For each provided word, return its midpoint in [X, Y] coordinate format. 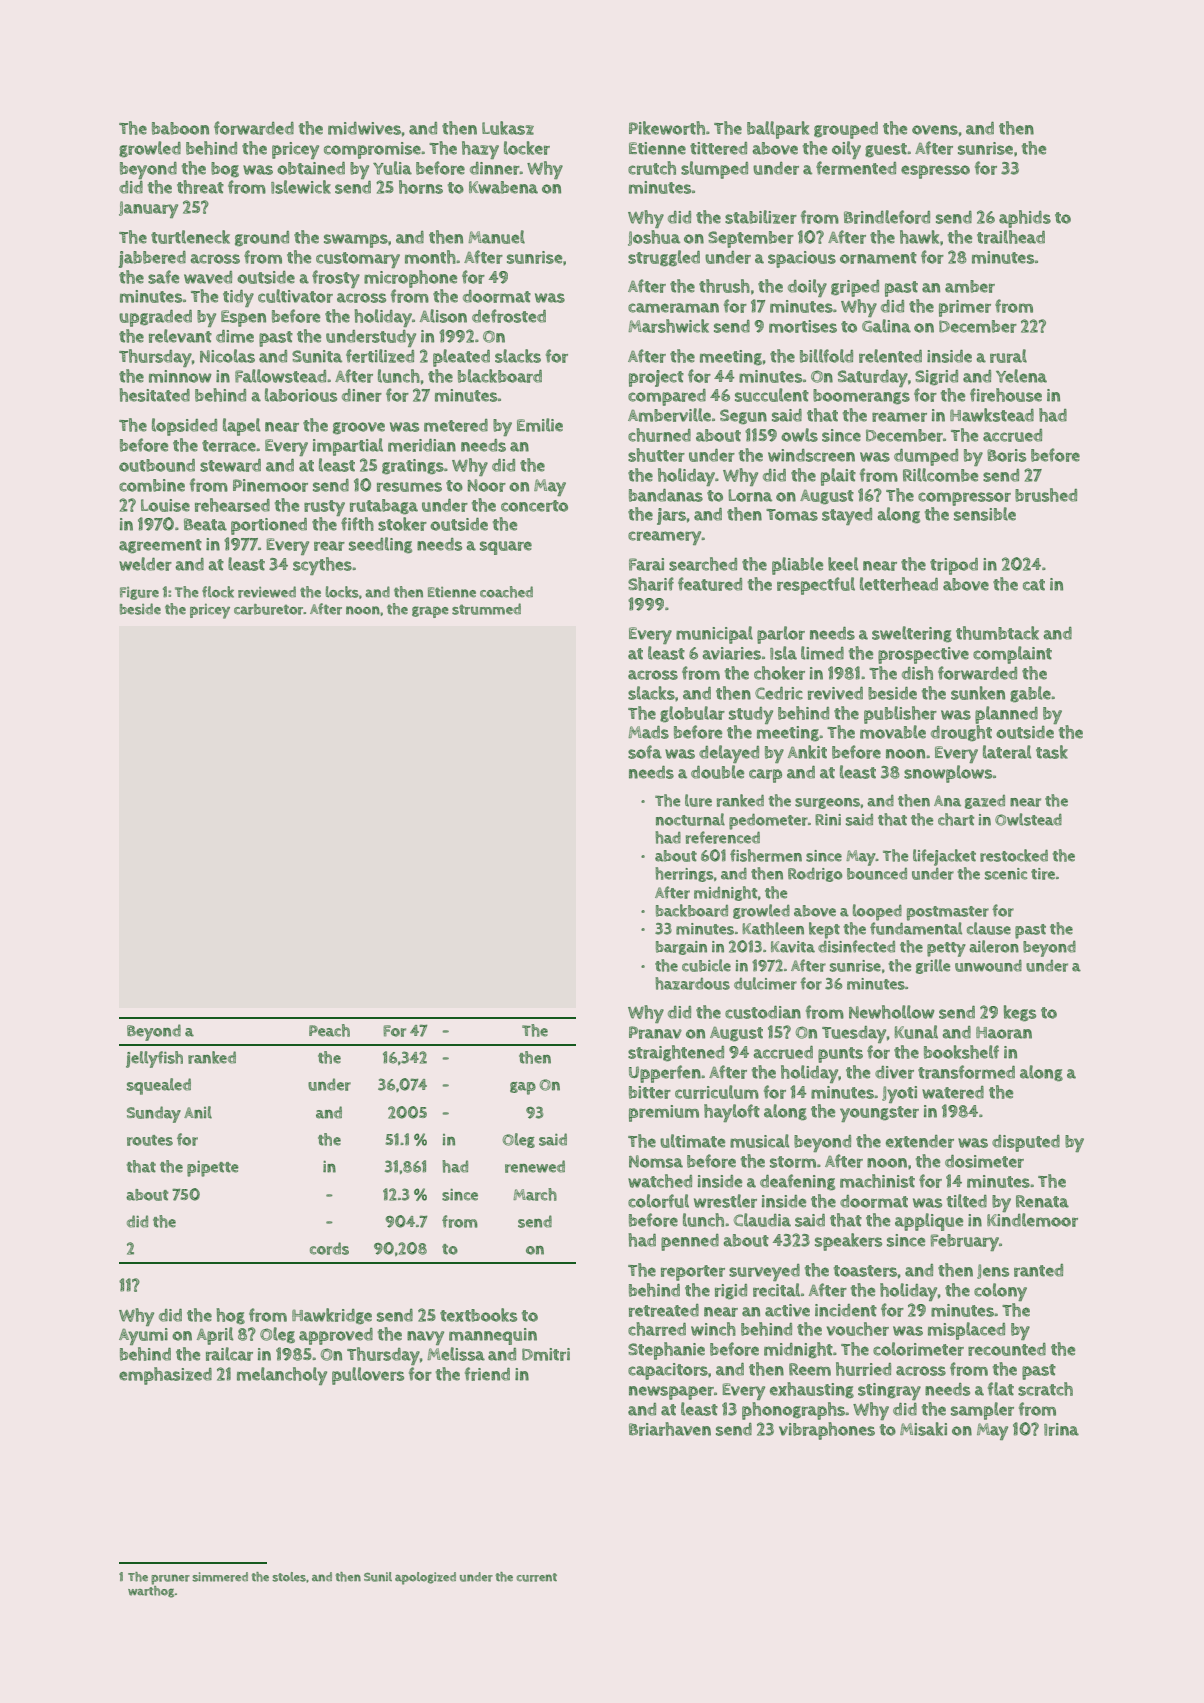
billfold [826, 356]
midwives [364, 128]
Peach [329, 1030]
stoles [289, 1577]
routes [150, 1140]
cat [1034, 585]
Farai [646, 564]
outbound [157, 465]
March [535, 1194]
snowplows [948, 774]
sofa [645, 752]
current [537, 1577]
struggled [664, 258]
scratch [1045, 1389]
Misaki [923, 1429]
